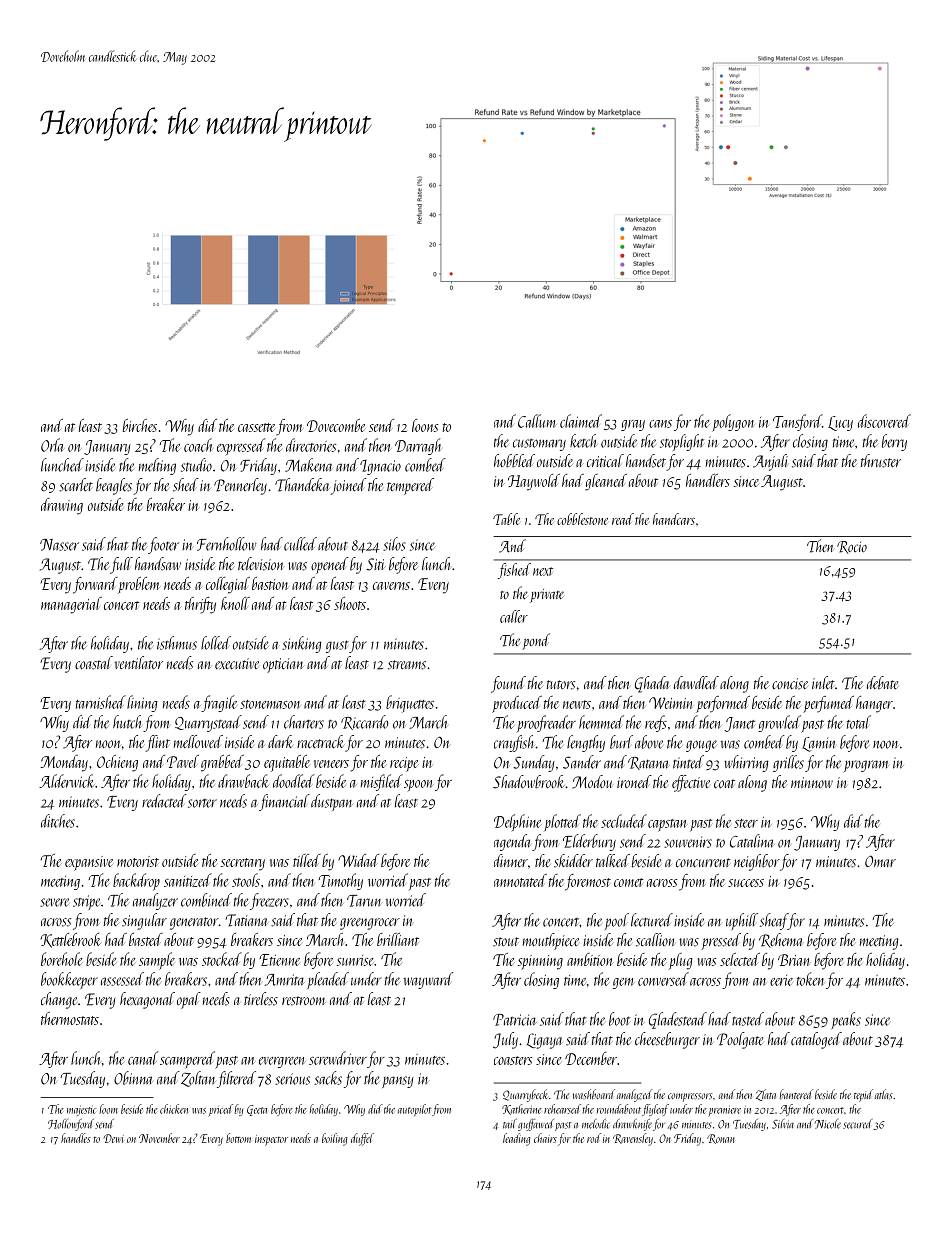 The height and width of the page is (1233, 952). I want to click on polygon, so click(733, 423).
